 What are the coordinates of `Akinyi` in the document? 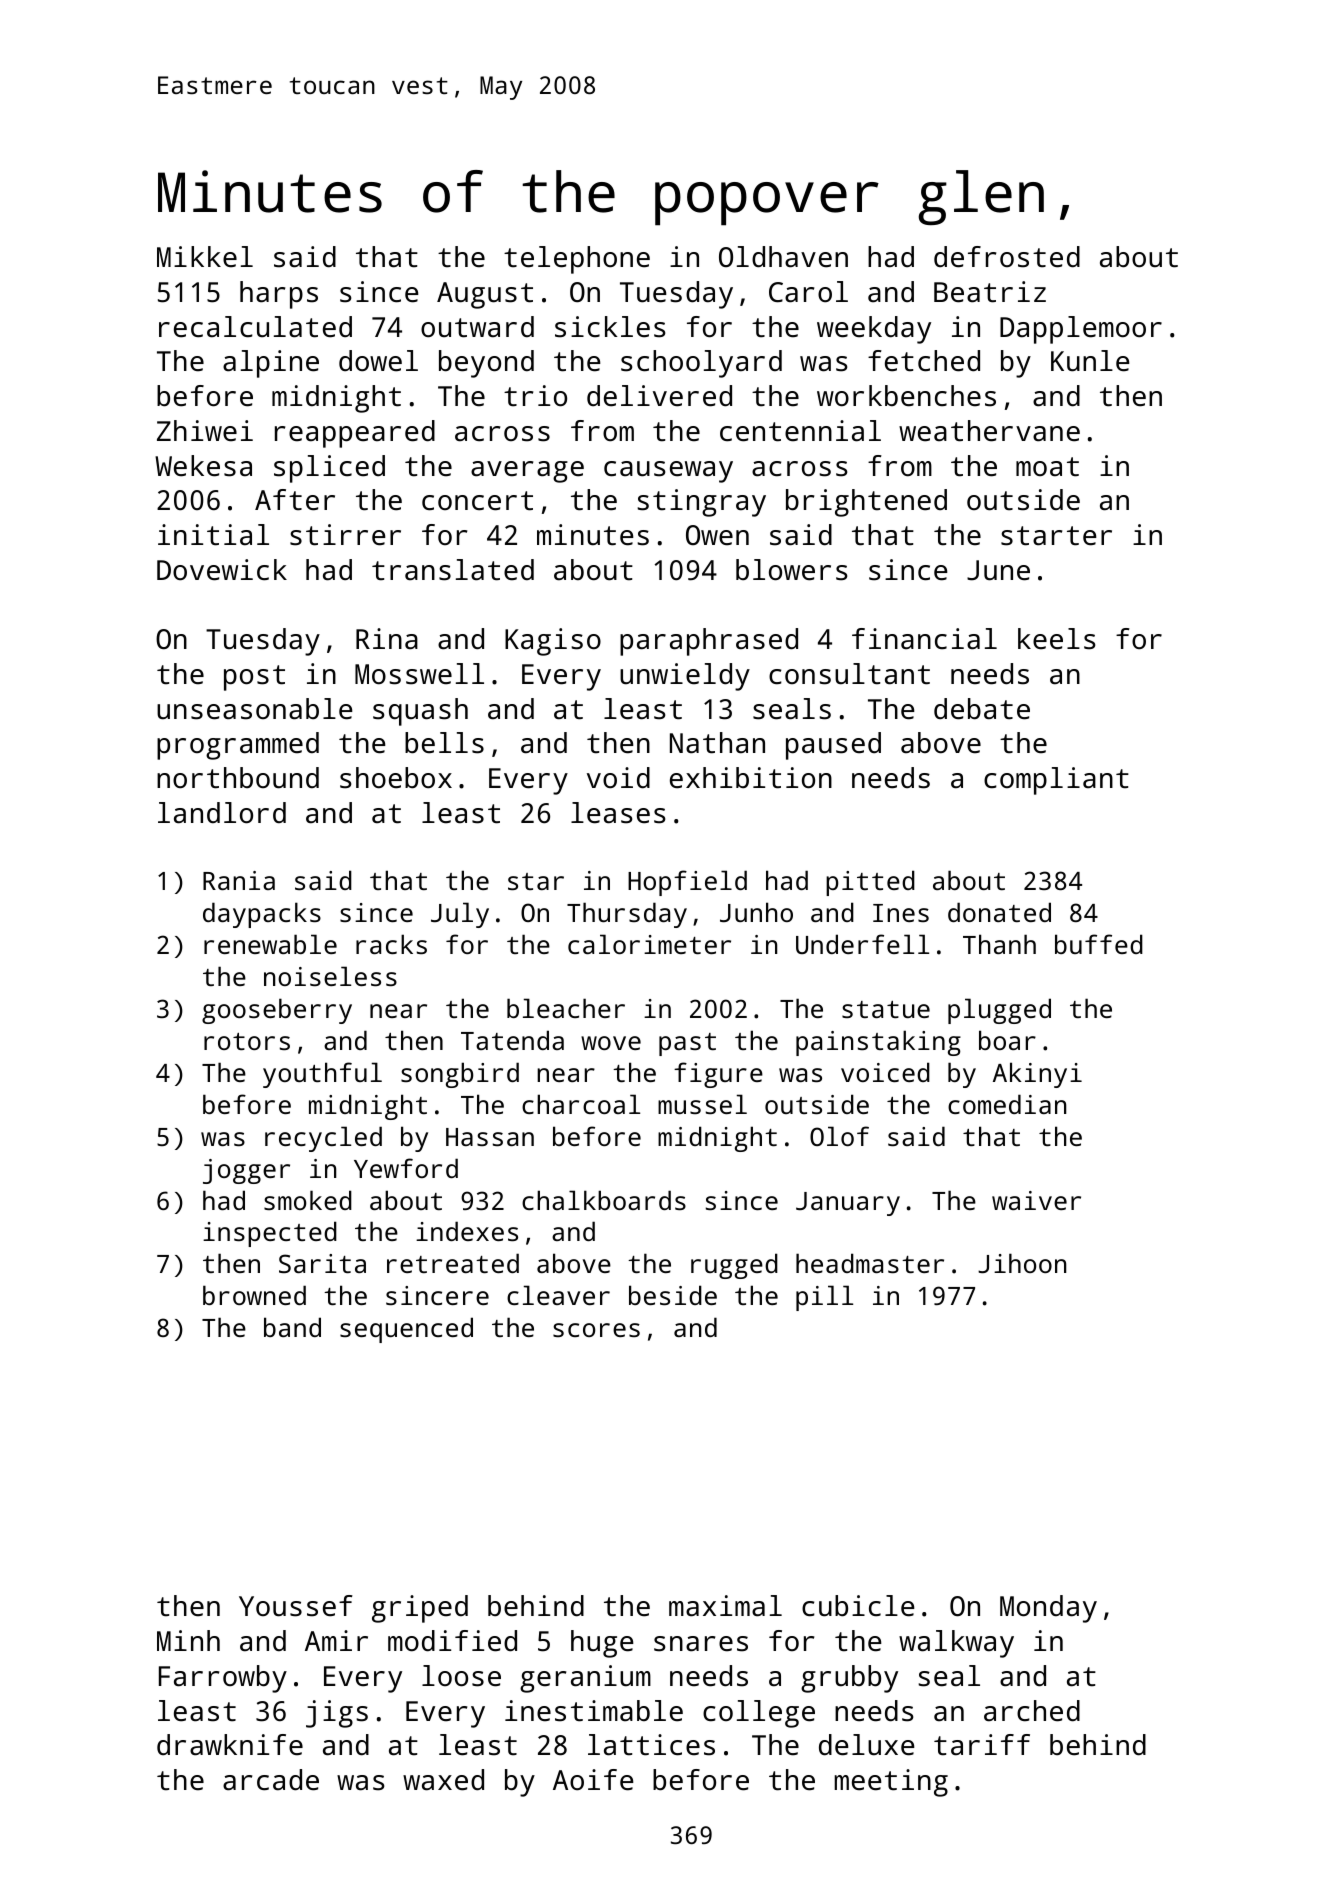 It's located at (1037, 1075).
